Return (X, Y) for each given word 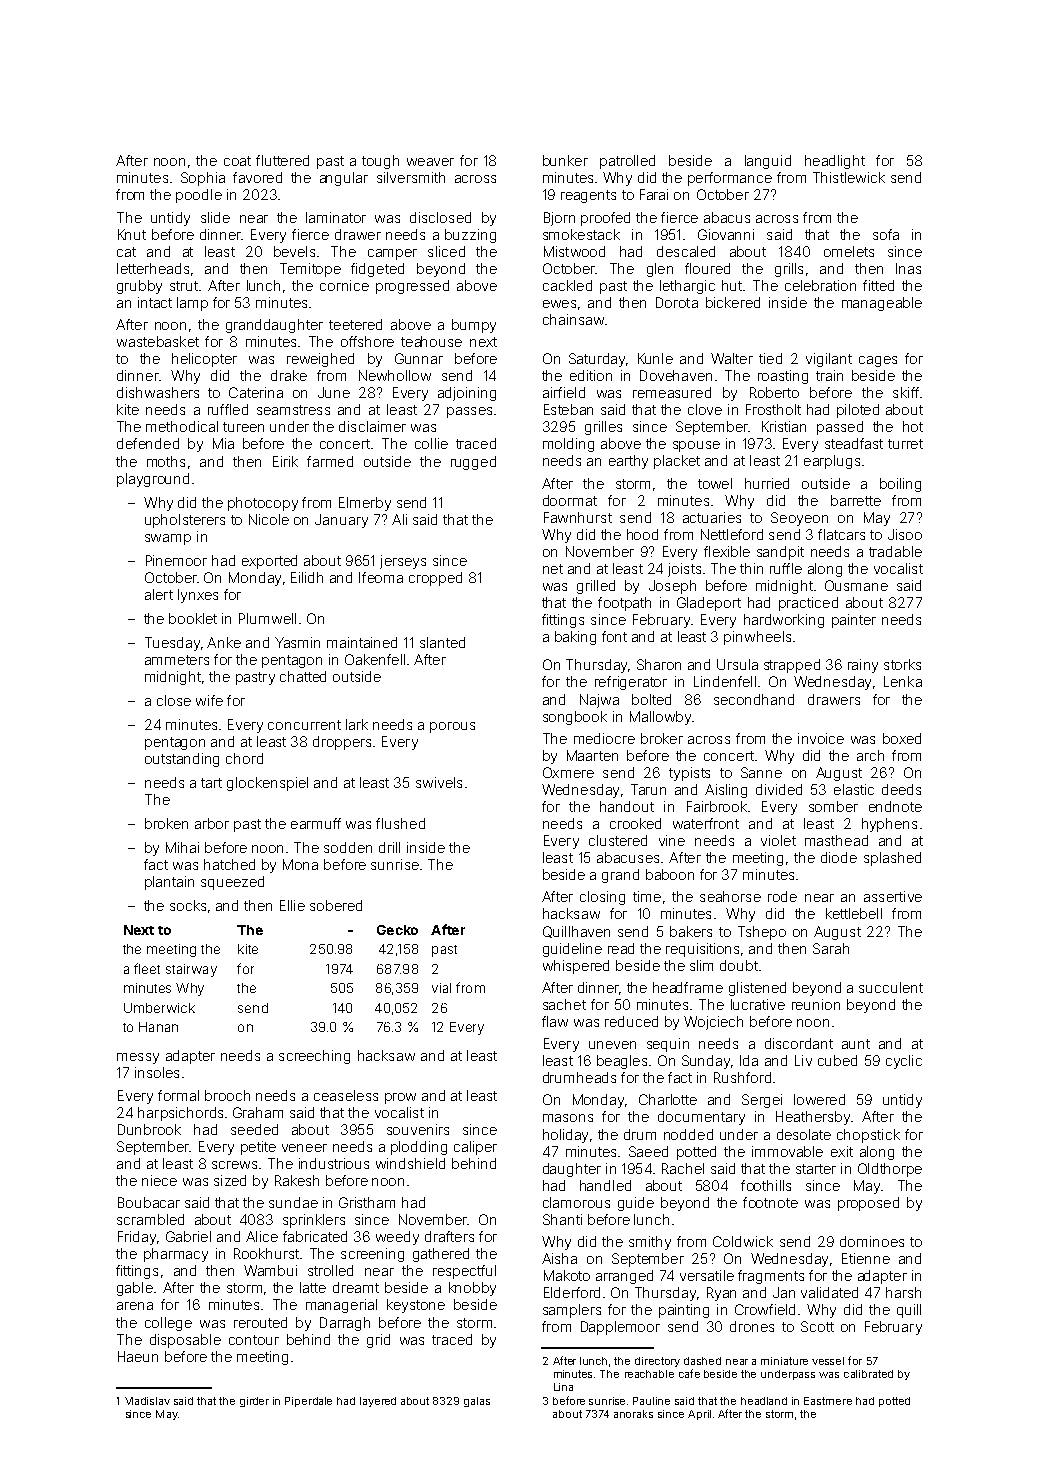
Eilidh (307, 577)
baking (575, 638)
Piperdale (308, 1402)
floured (707, 268)
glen (660, 270)
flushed (400, 823)
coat (237, 161)
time (647, 896)
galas (477, 1402)
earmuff (316, 823)
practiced (808, 604)
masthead (836, 840)
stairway (191, 970)
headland (764, 1401)
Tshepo (762, 933)
